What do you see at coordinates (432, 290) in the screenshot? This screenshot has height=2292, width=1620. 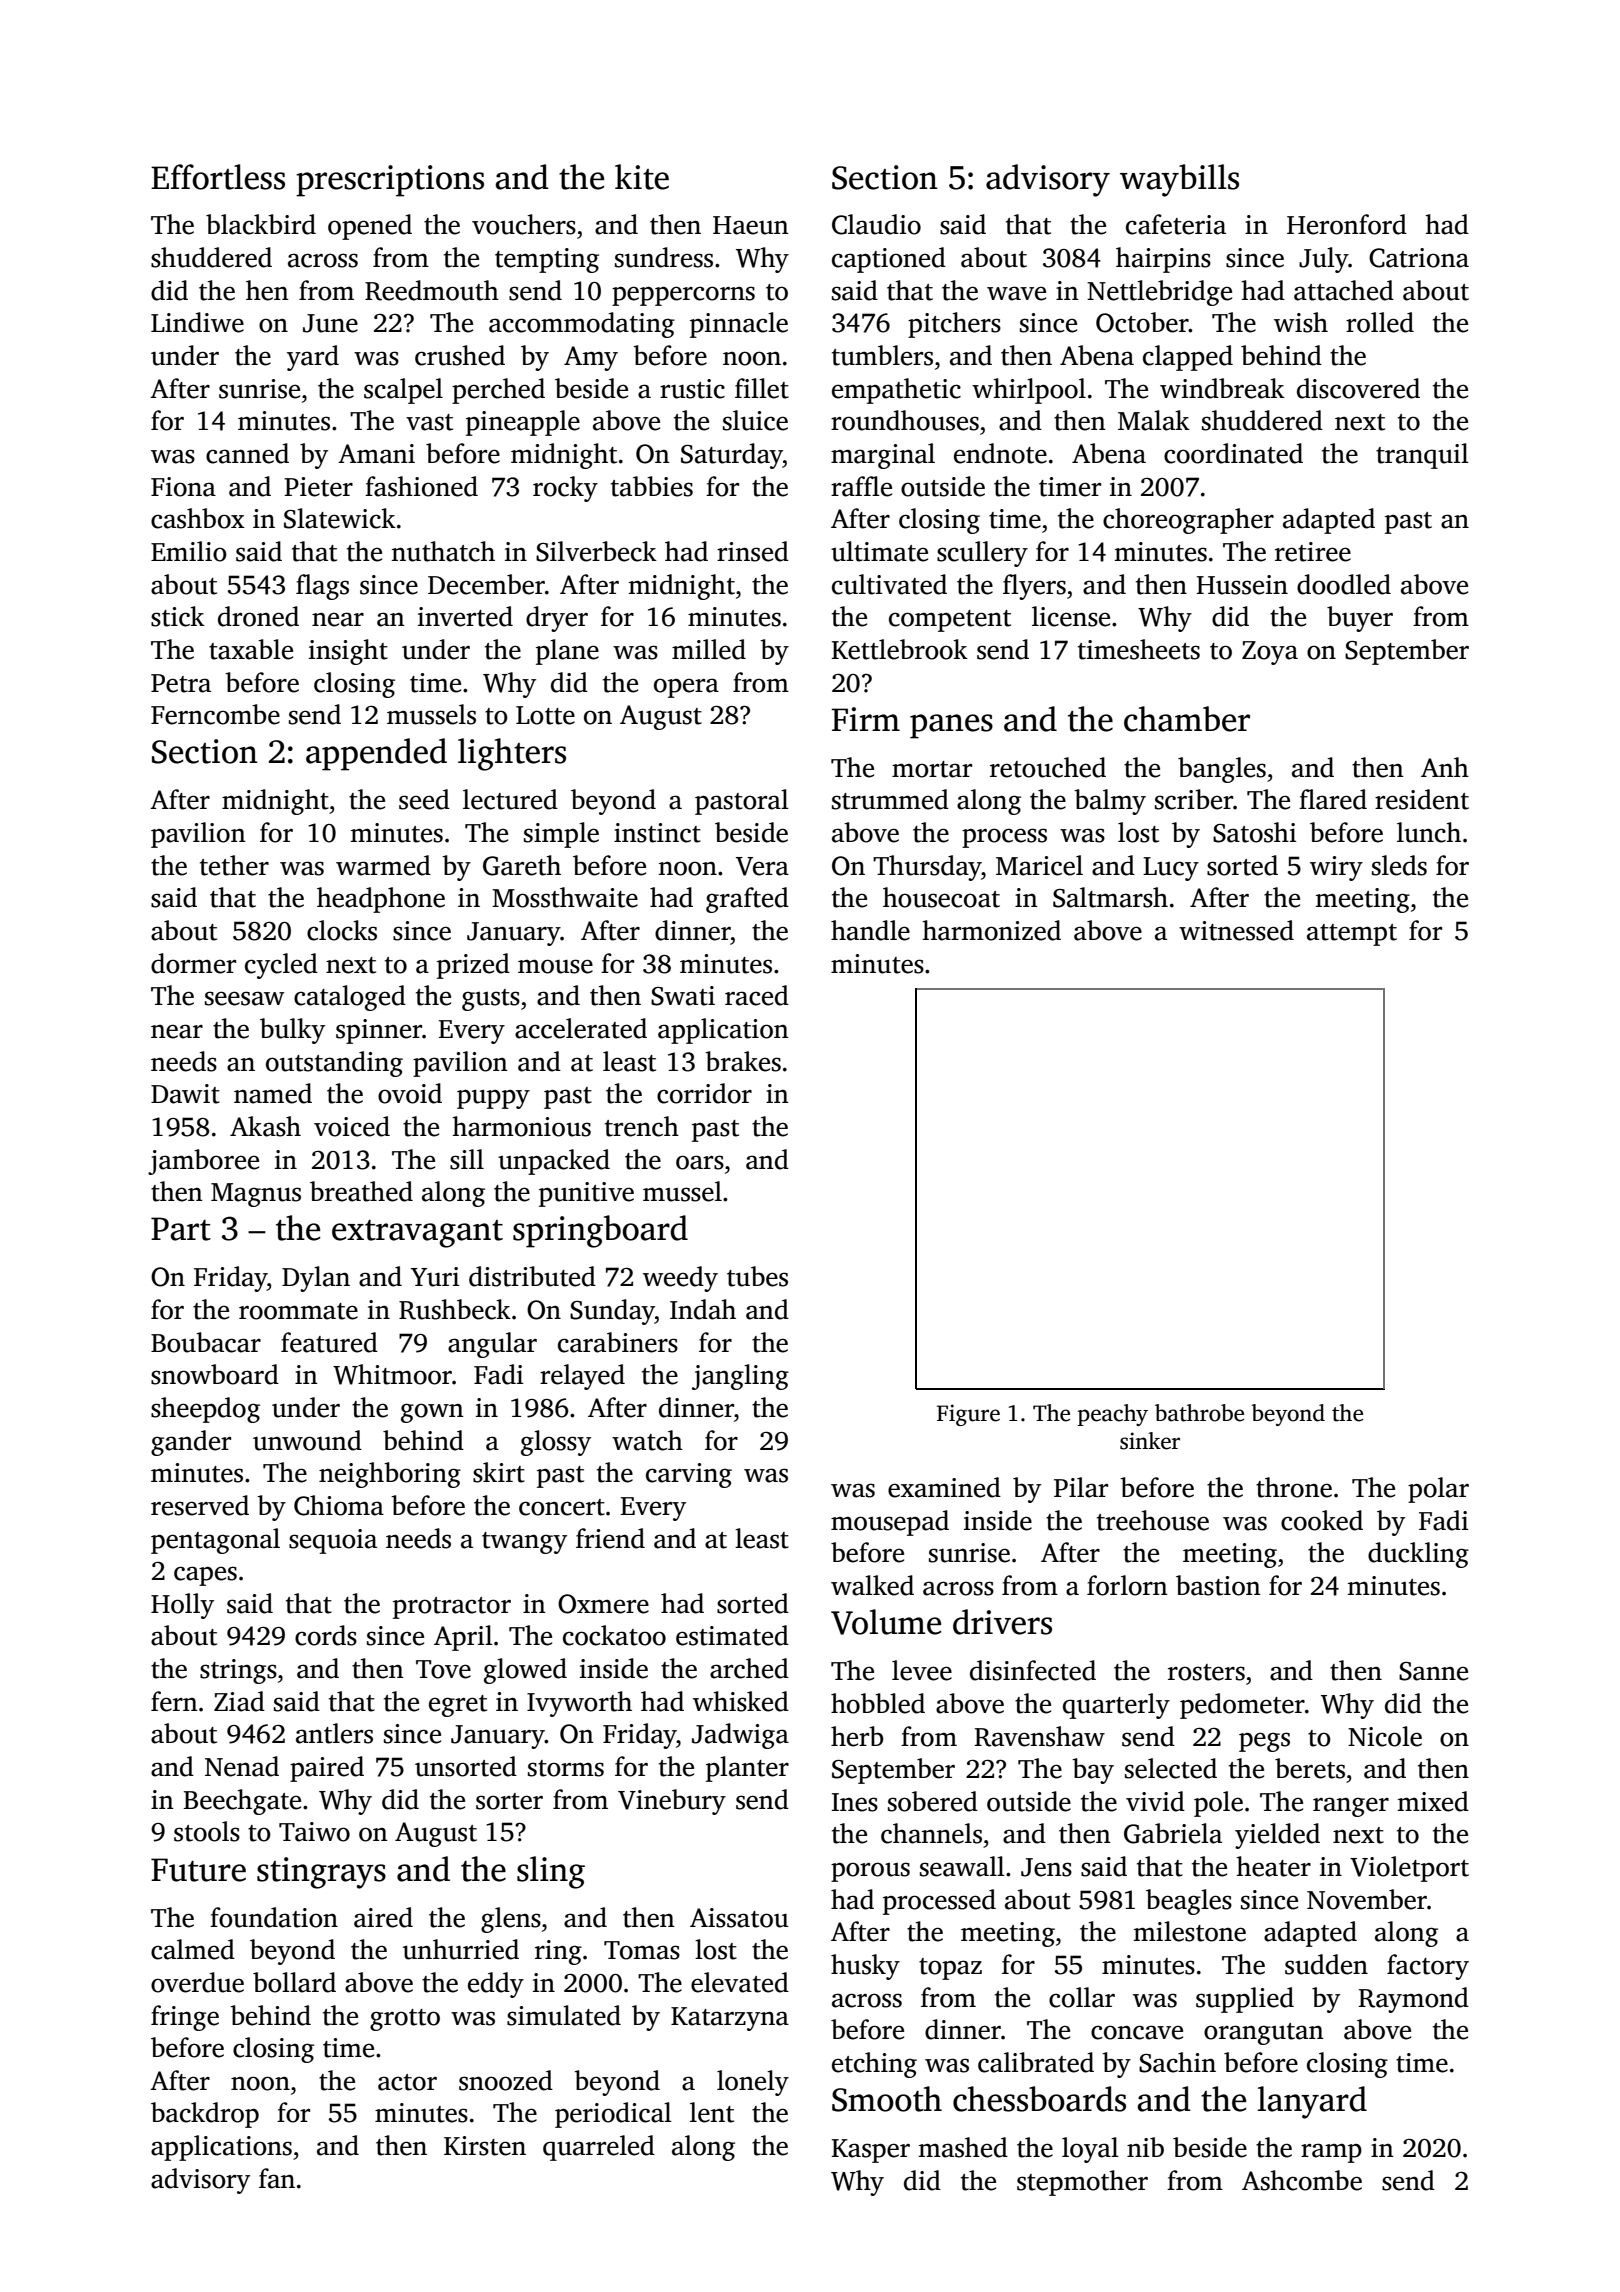 I see `Reedmouth` at bounding box center [432, 290].
